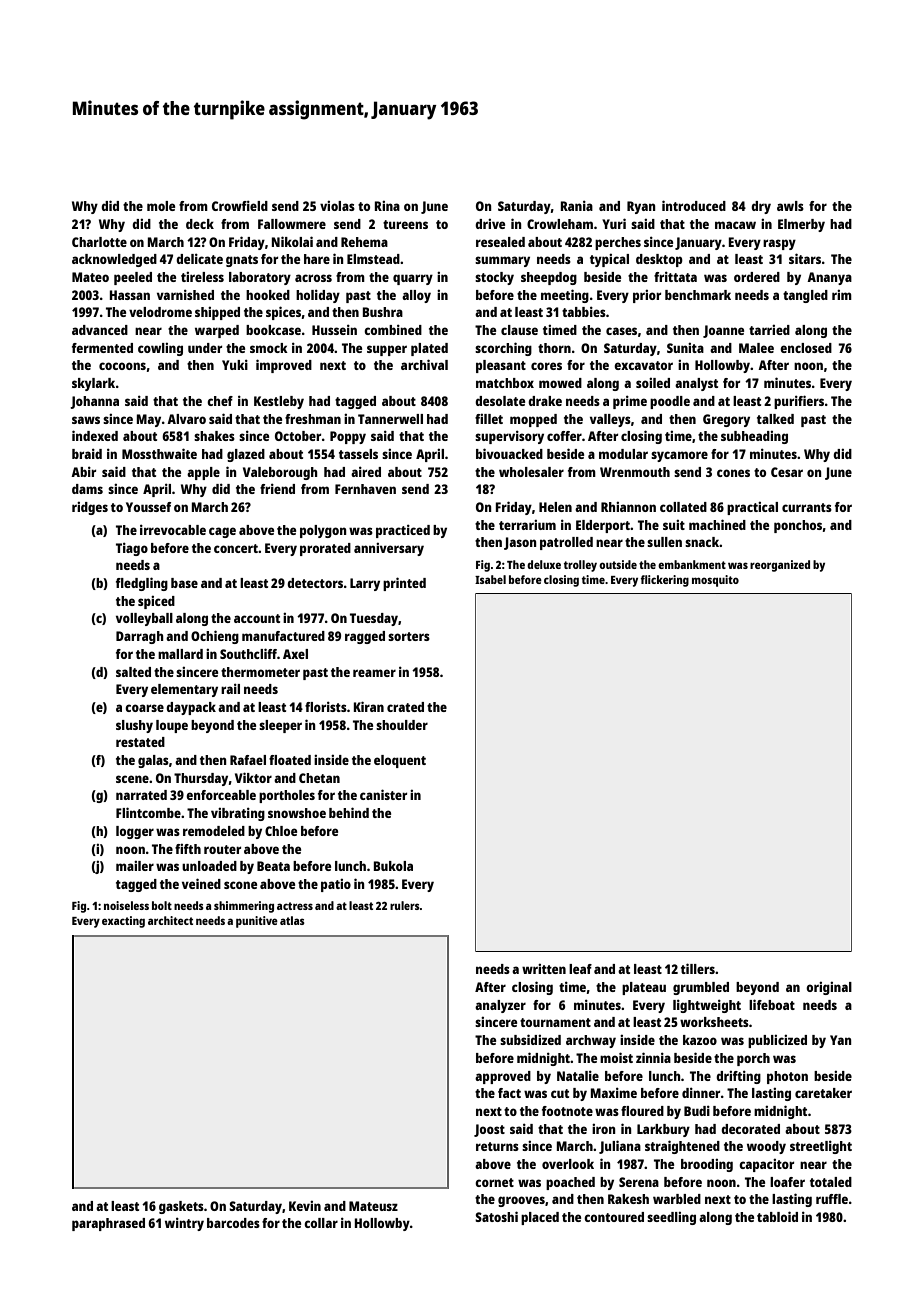 The height and width of the page is (1308, 924). I want to click on reorganized, so click(780, 566).
